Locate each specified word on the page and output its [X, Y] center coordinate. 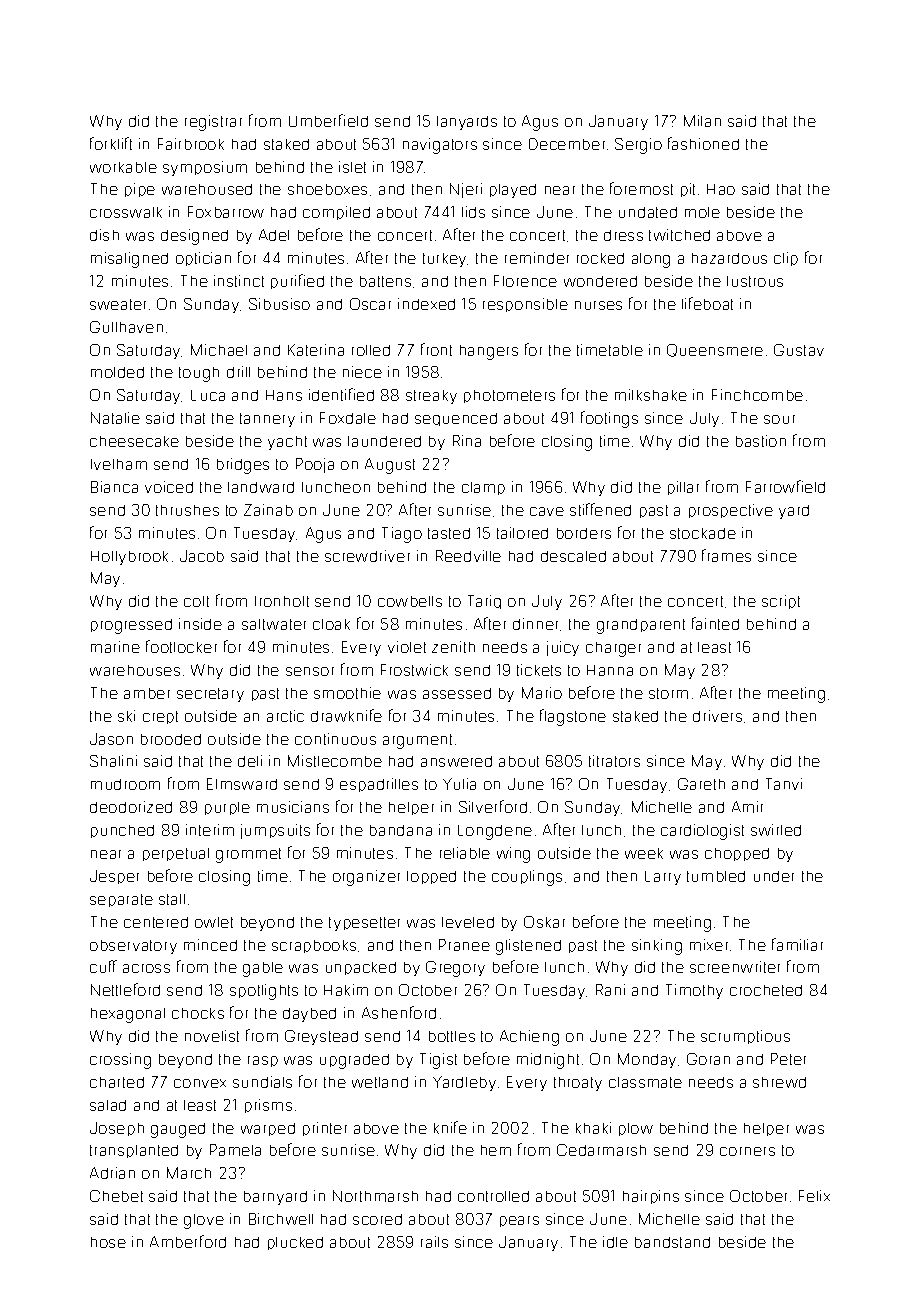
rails [434, 1242]
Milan [702, 121]
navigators [440, 146]
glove [204, 1221]
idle [615, 1242]
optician [203, 259]
